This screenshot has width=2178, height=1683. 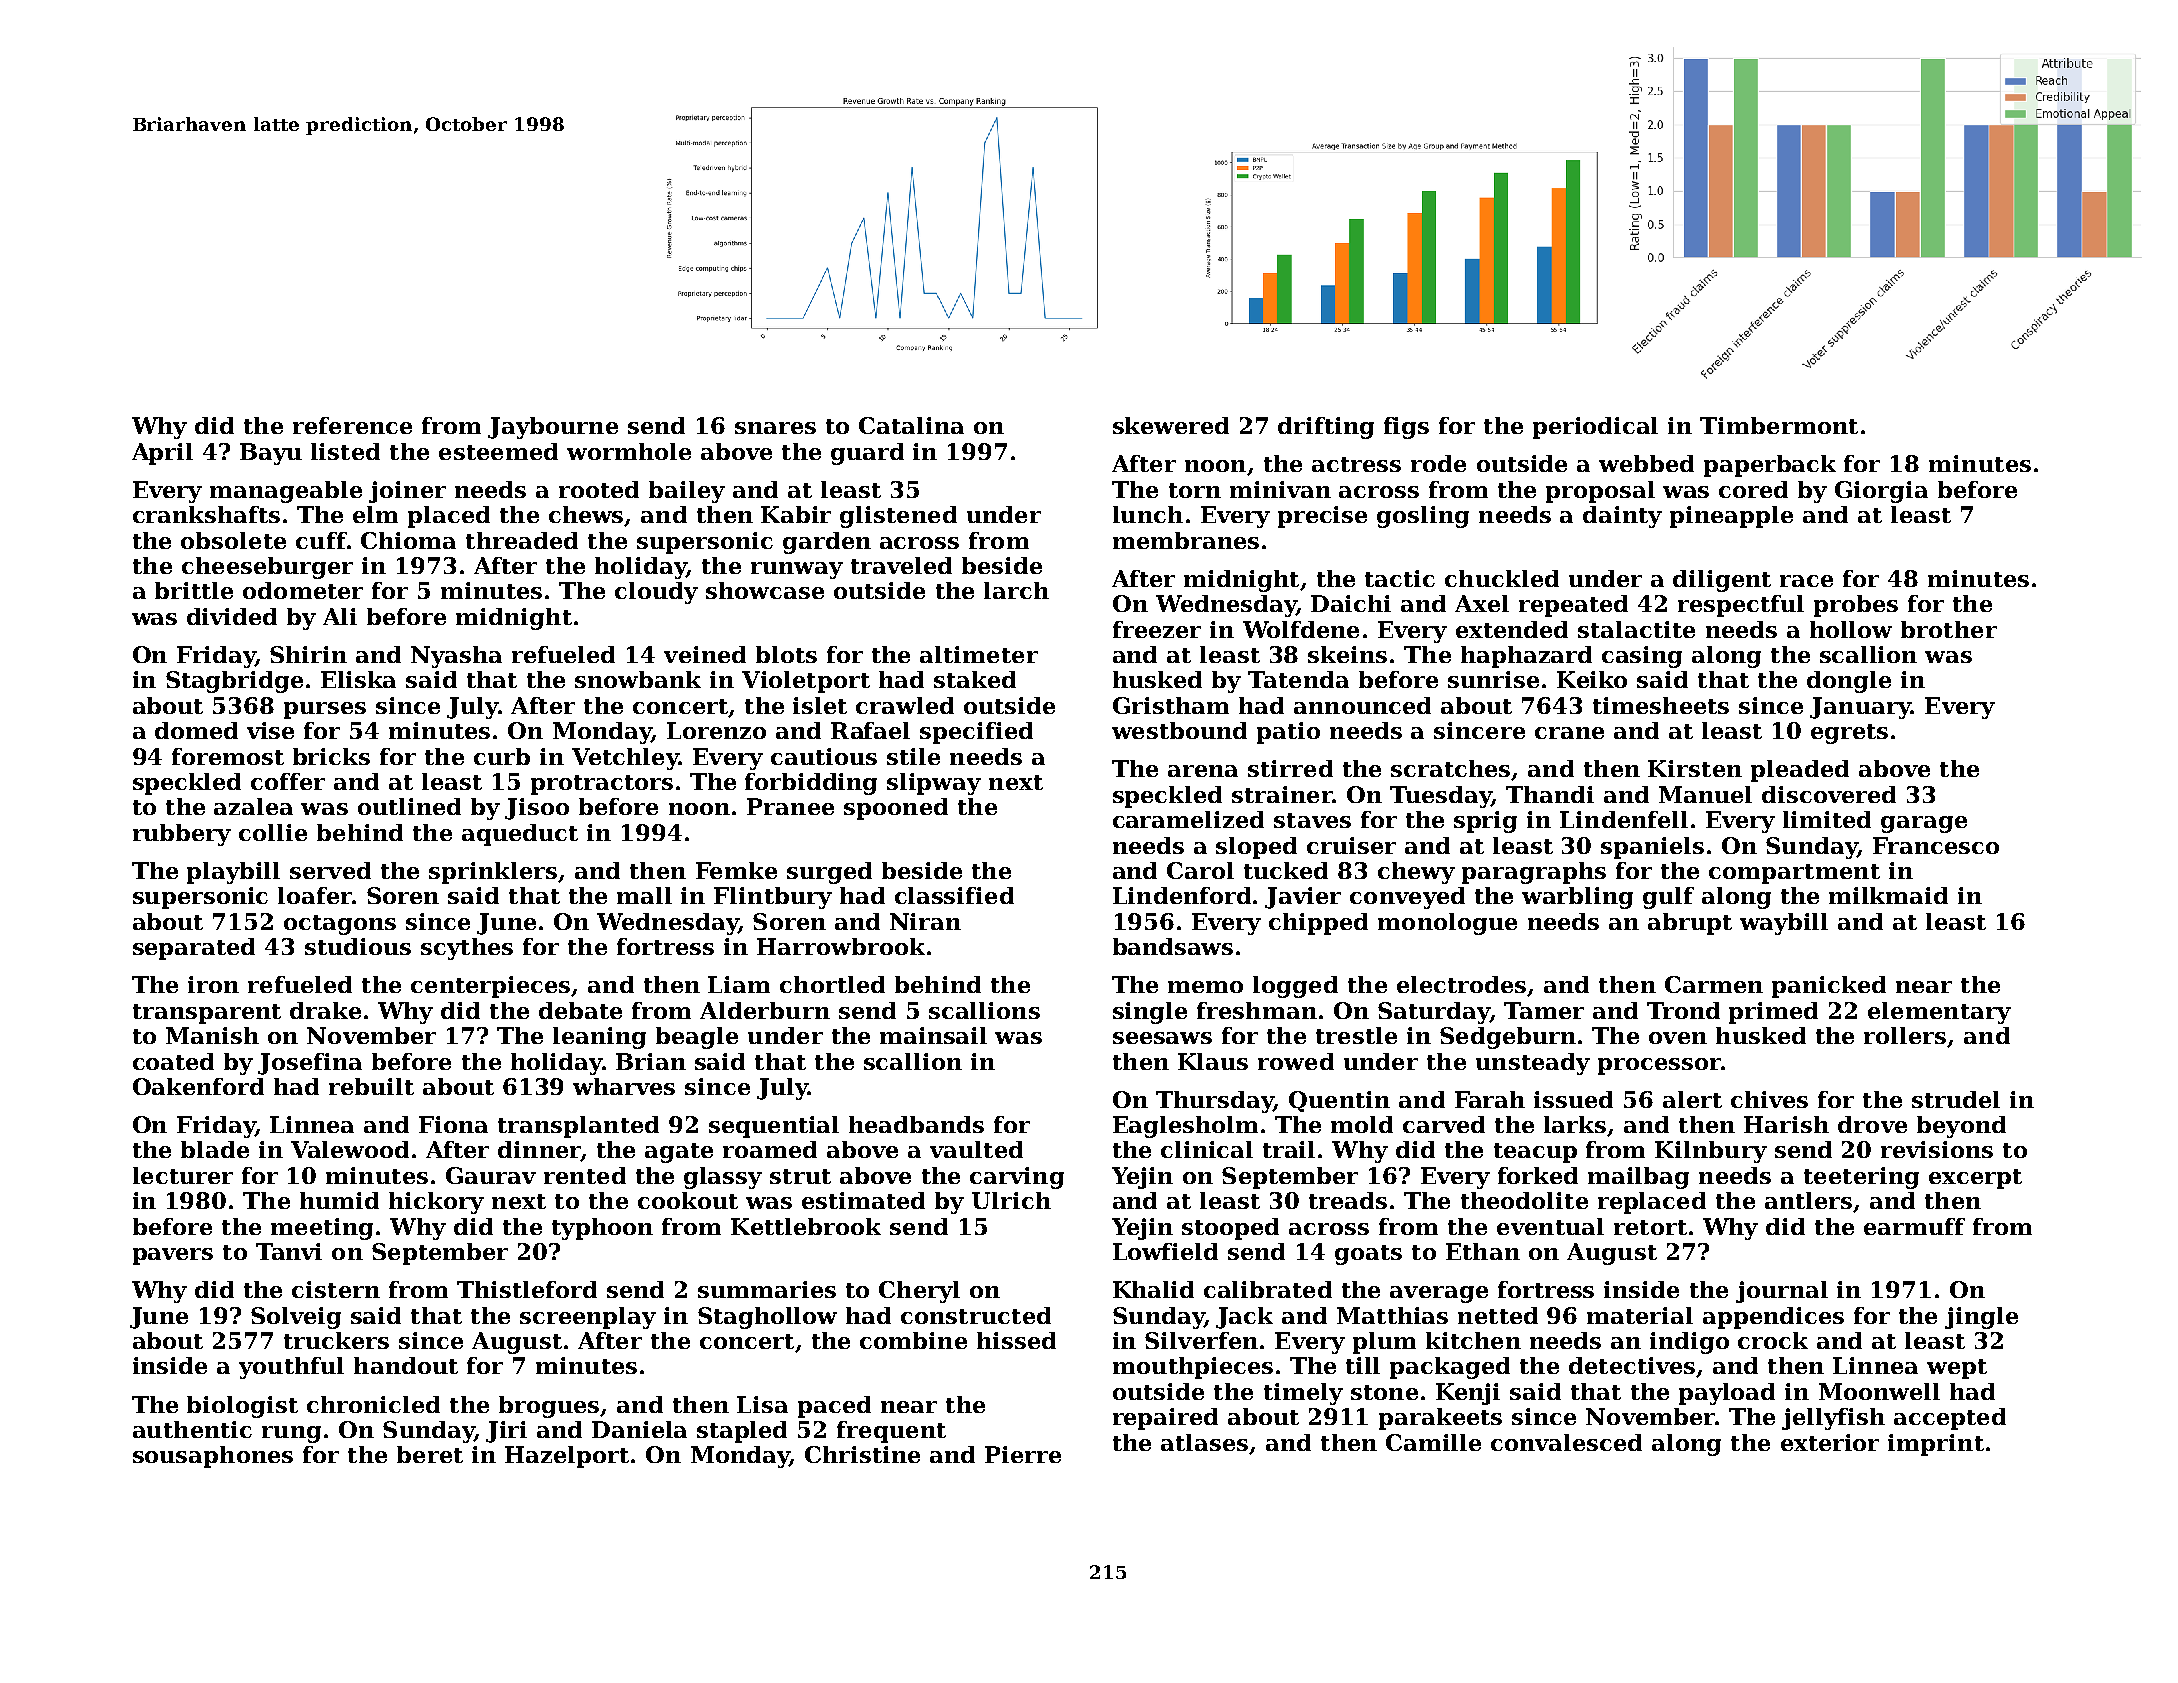 What do you see at coordinates (506, 1432) in the screenshot?
I see `Jiri` at bounding box center [506, 1432].
